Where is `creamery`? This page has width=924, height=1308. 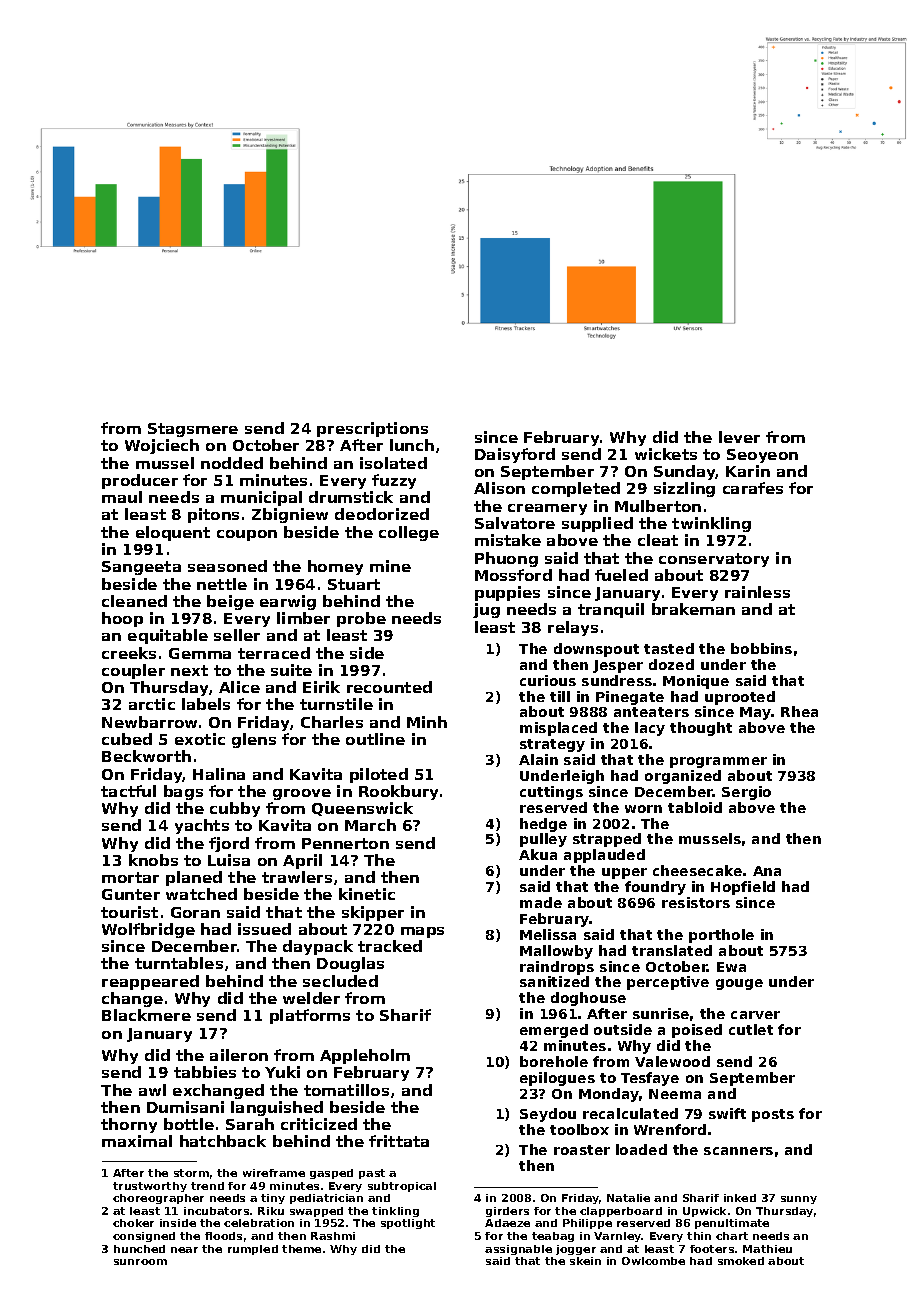 creamery is located at coordinates (547, 509).
